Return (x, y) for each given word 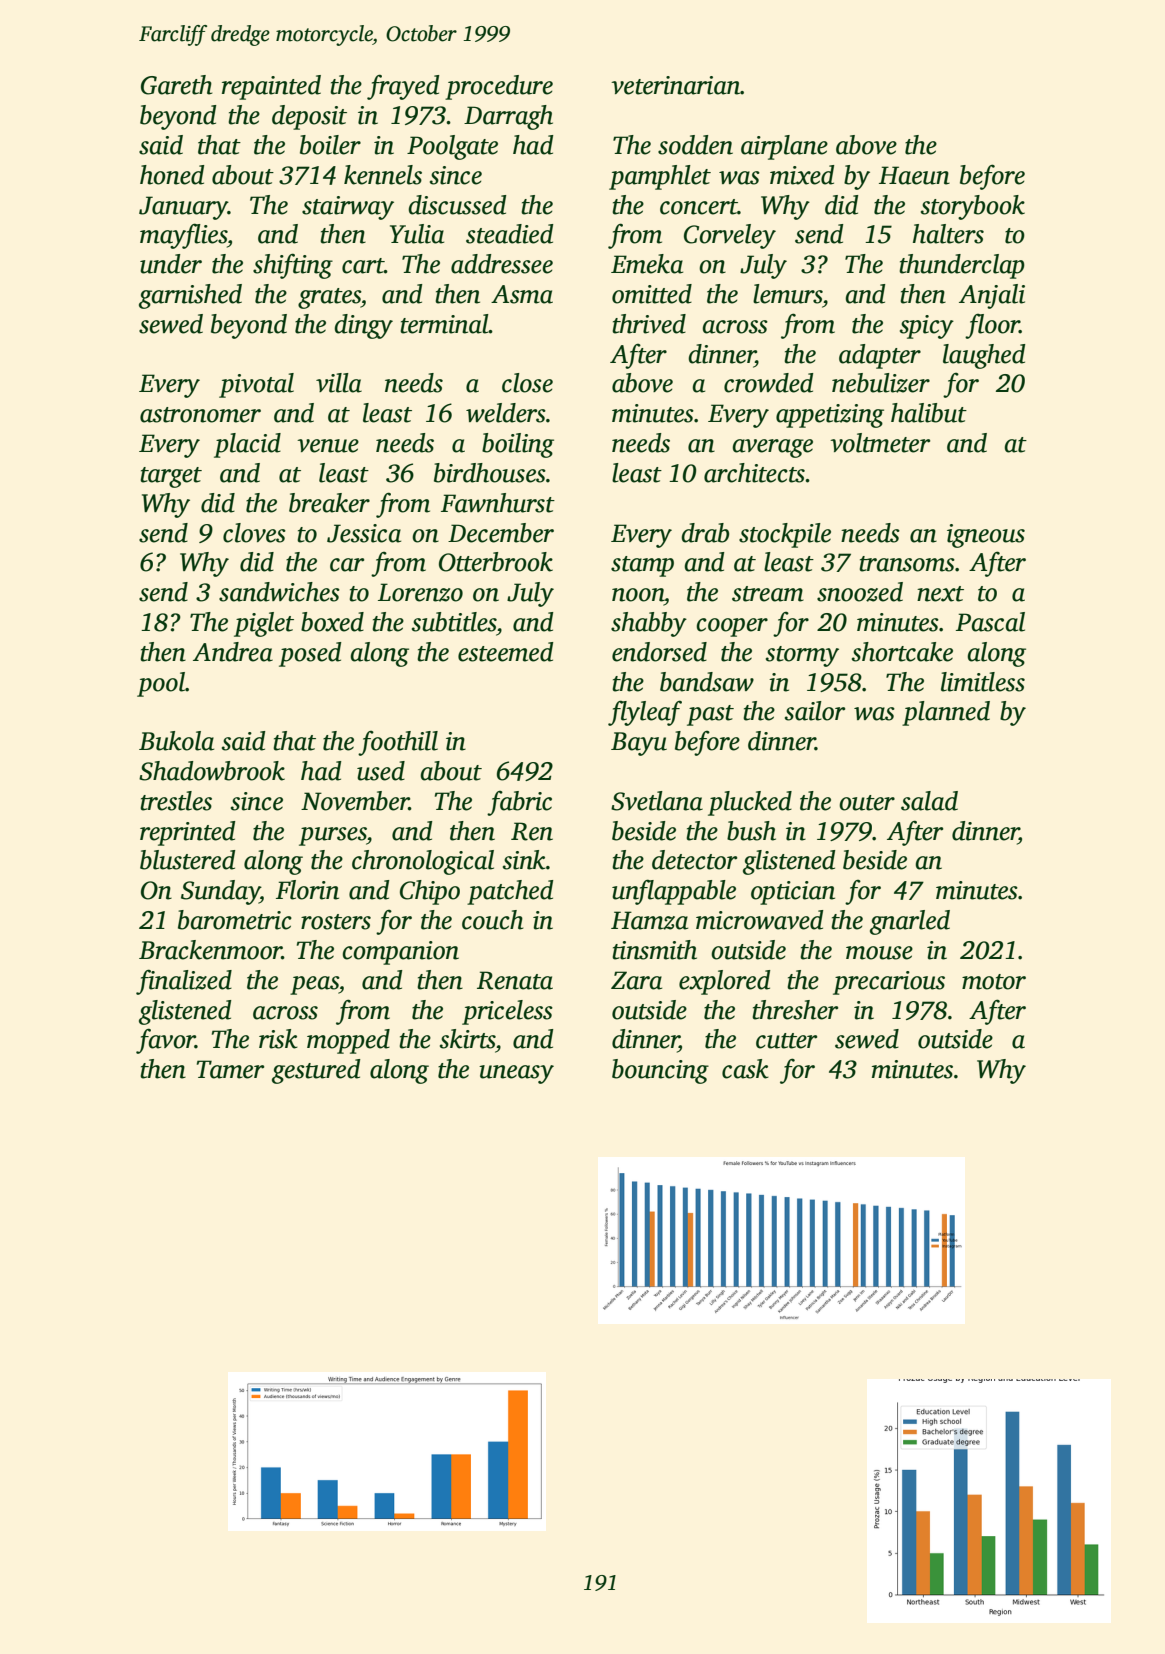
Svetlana (657, 801)
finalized (184, 982)
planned (946, 713)
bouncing (660, 1071)
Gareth (176, 85)
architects (754, 473)
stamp (642, 566)
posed (310, 654)
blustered (188, 860)
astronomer (200, 415)
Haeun (914, 175)
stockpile (785, 535)
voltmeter (880, 443)
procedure (499, 87)
